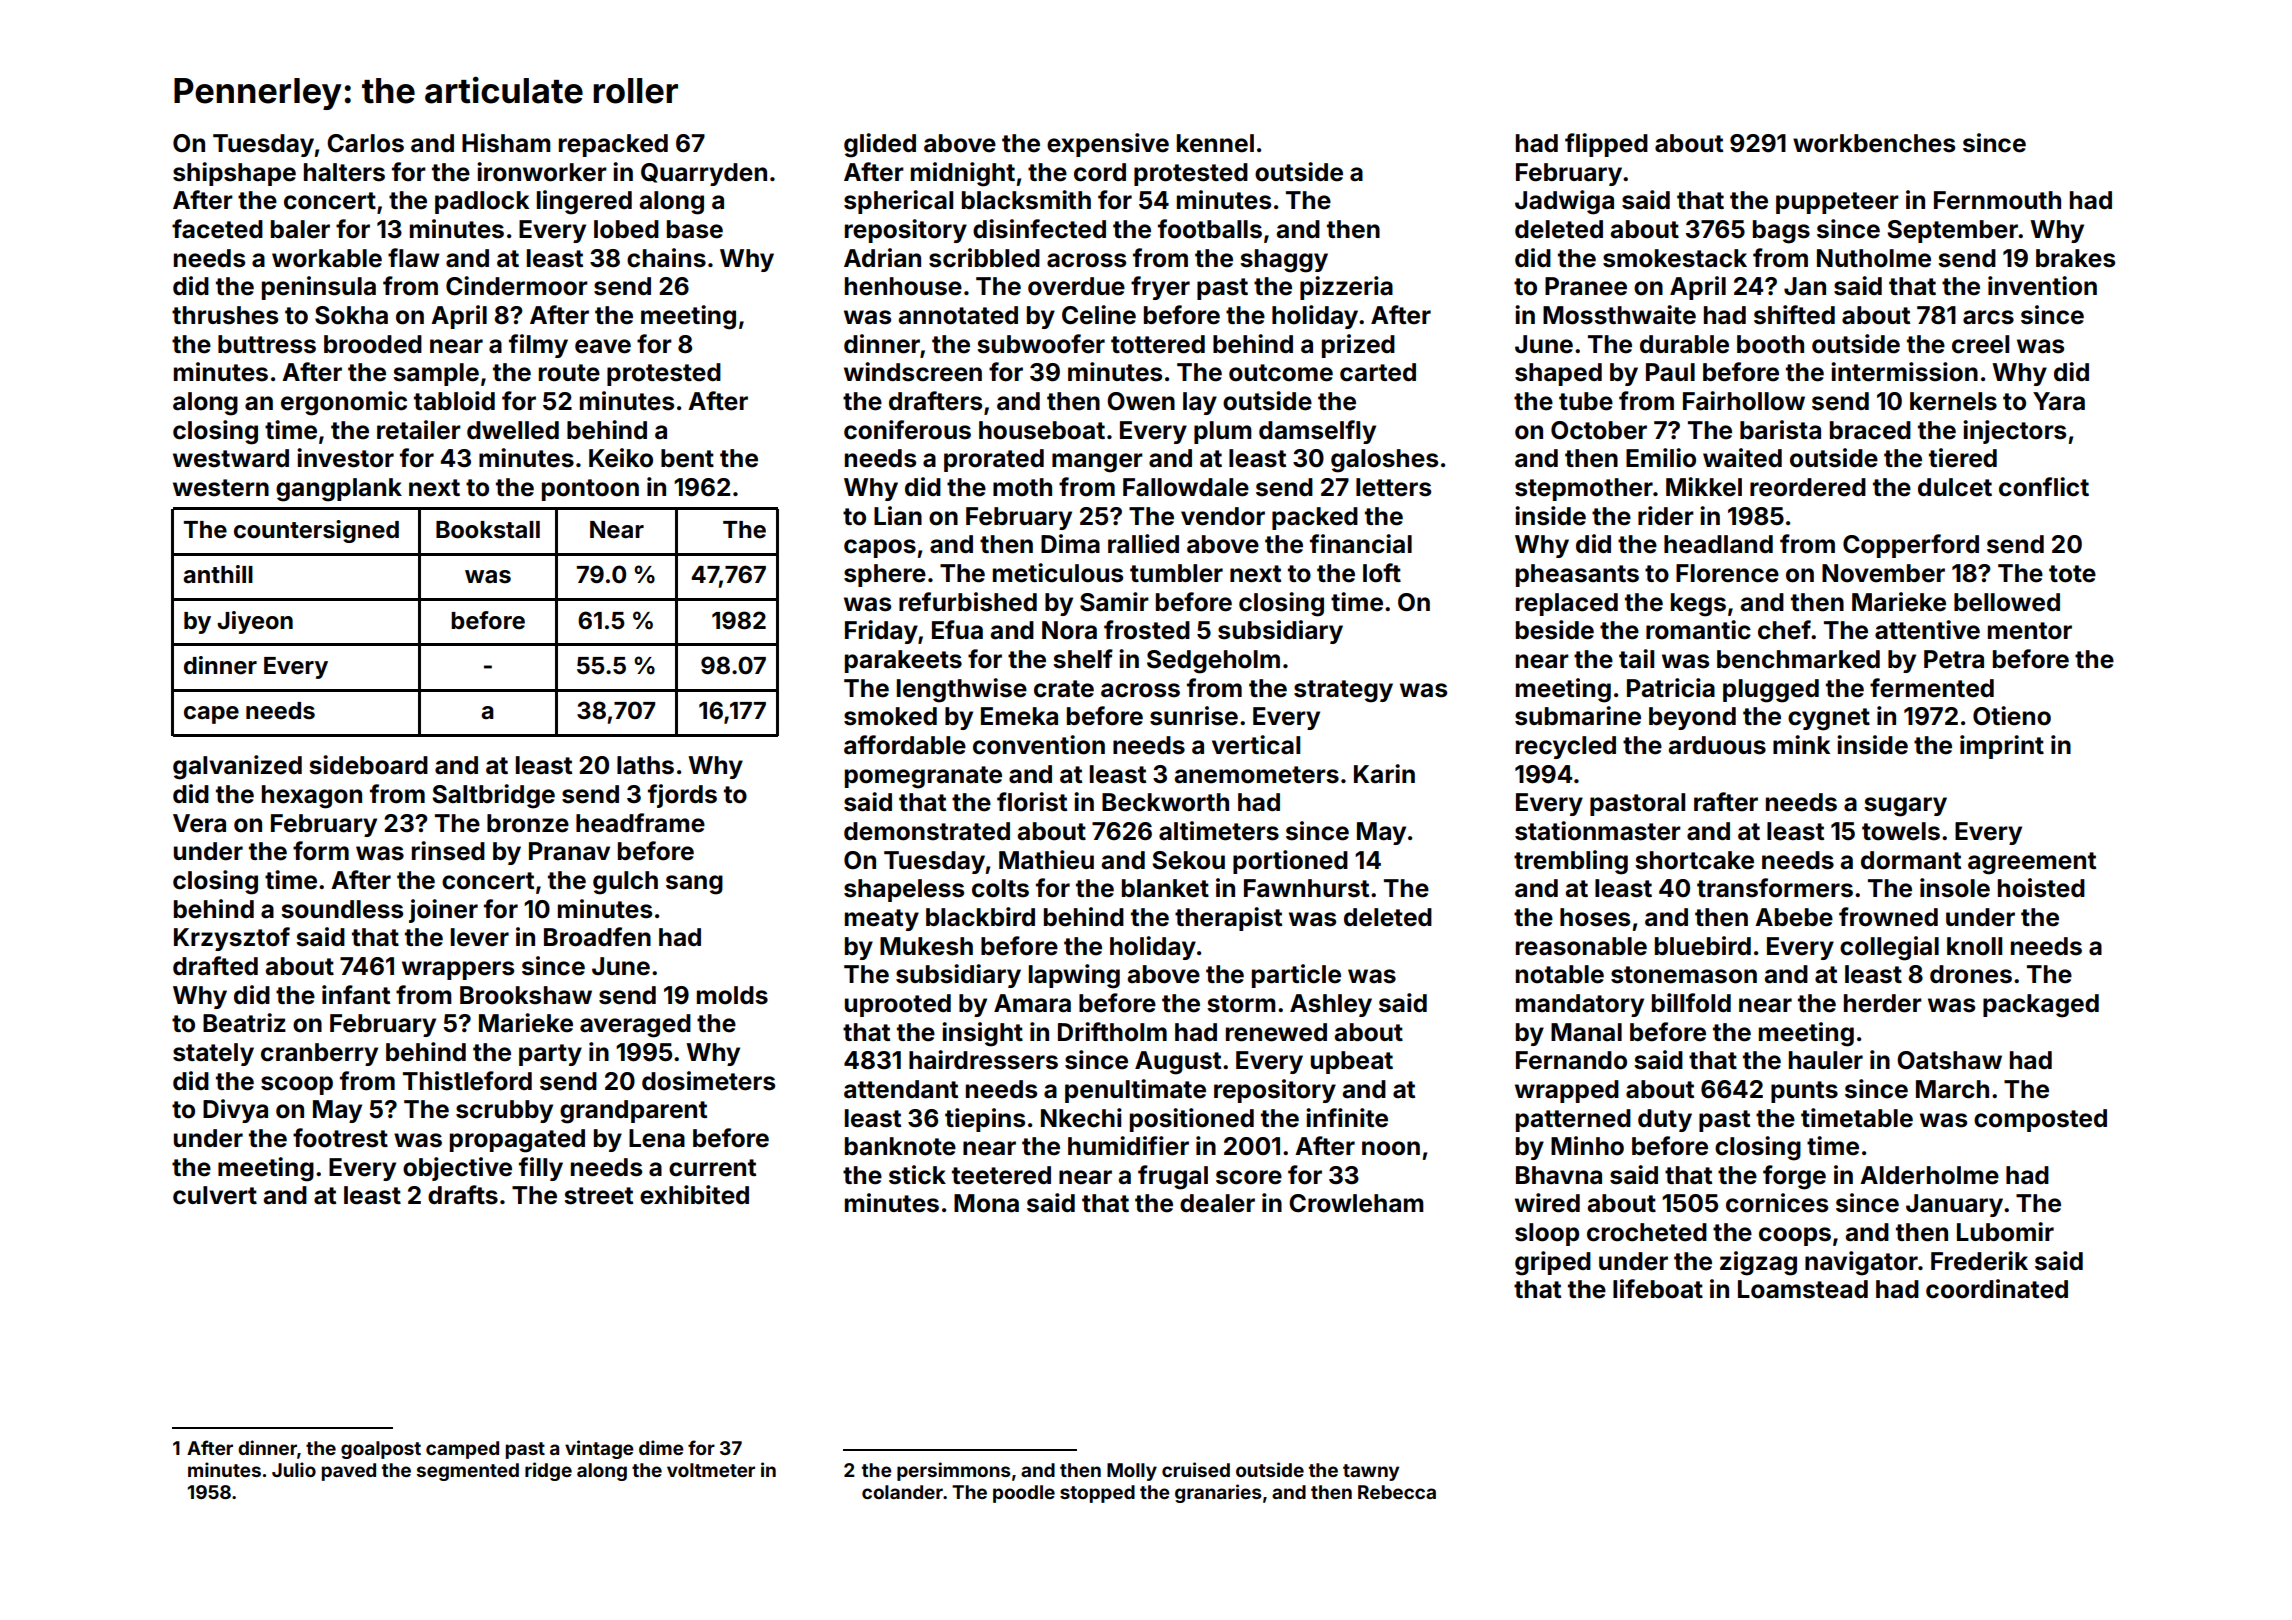  What do you see at coordinates (1186, 487) in the screenshot?
I see `Fallowdale` at bounding box center [1186, 487].
